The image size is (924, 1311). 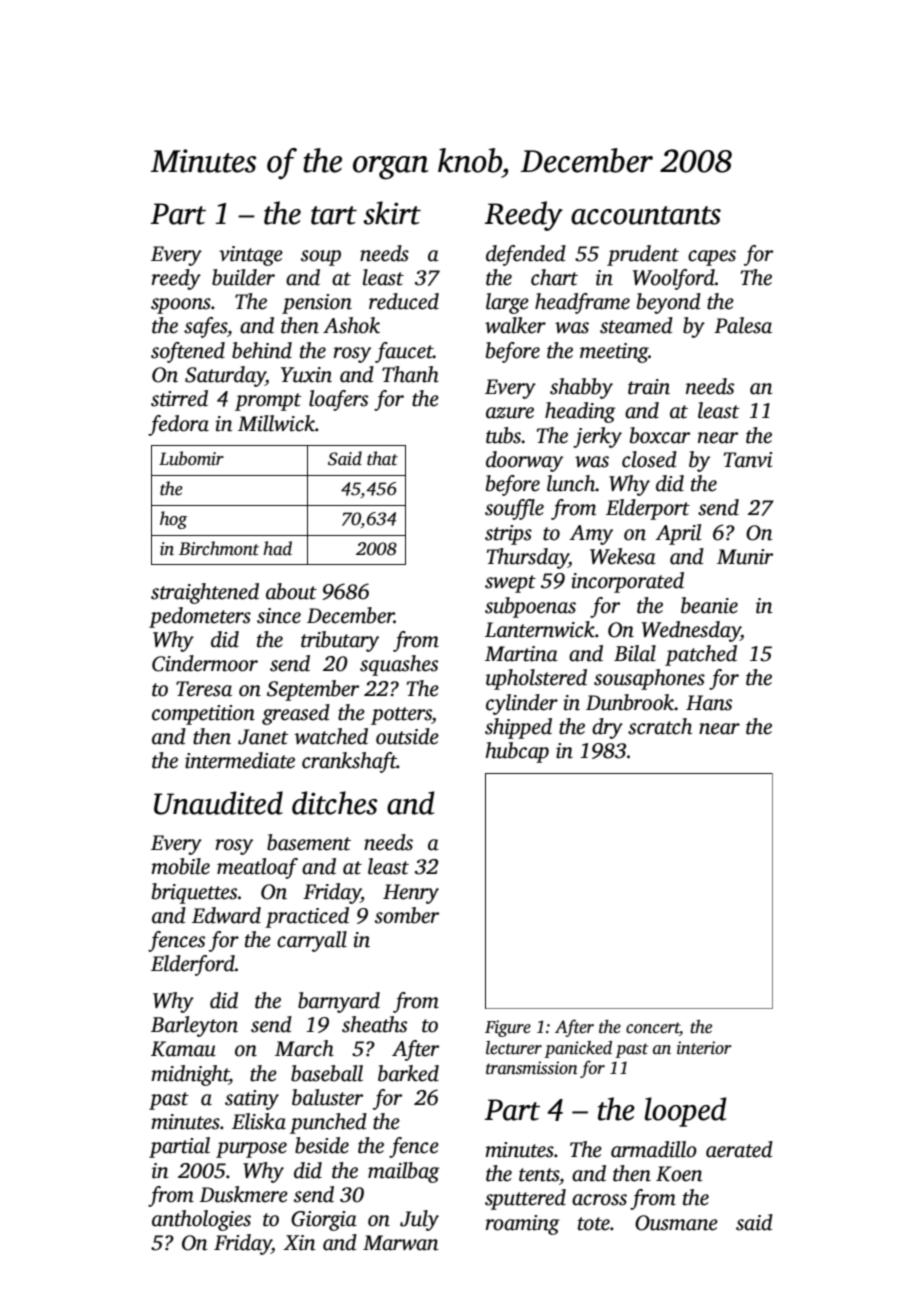 I want to click on basement, so click(x=309, y=842).
